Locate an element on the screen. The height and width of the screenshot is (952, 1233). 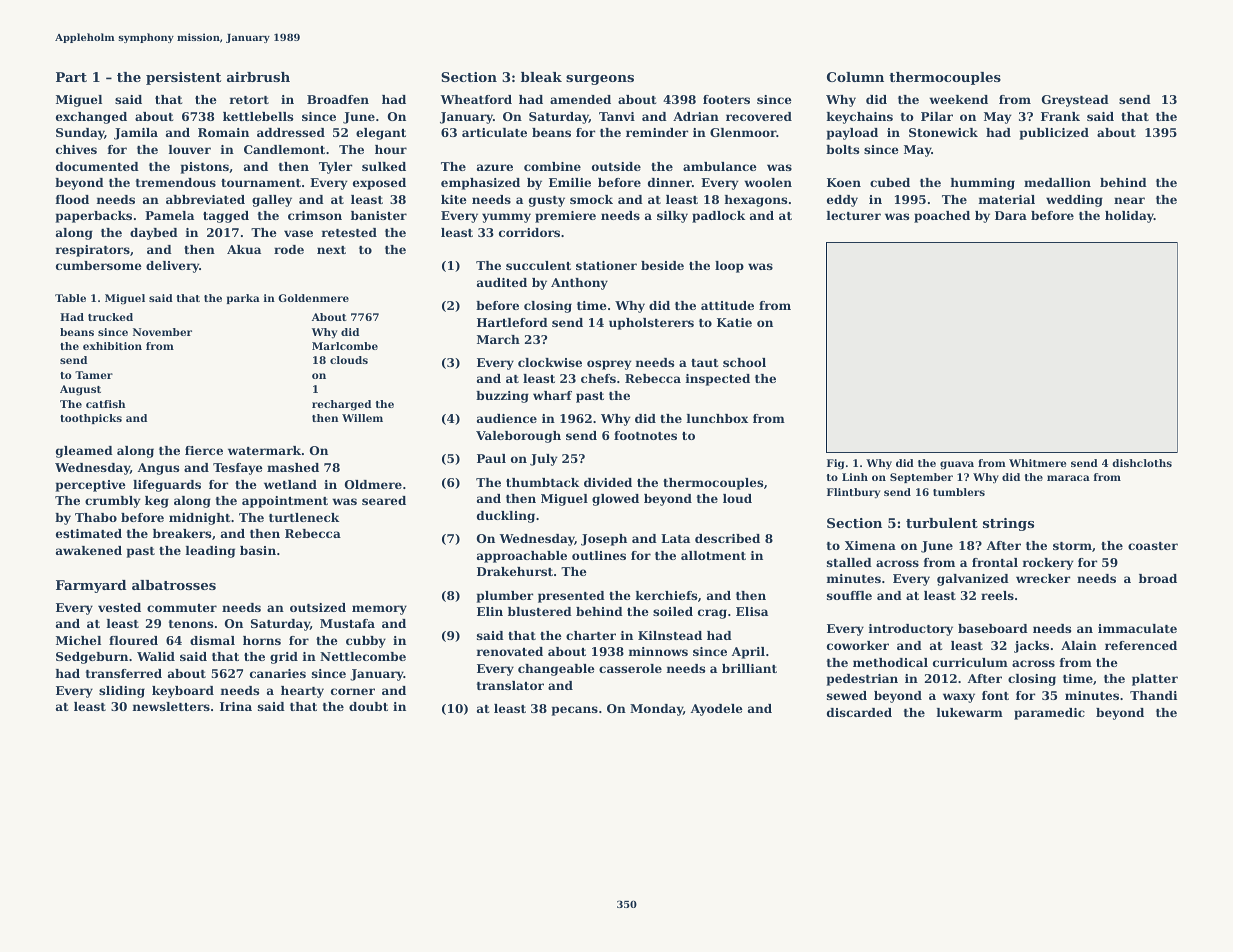
Irina is located at coordinates (236, 706).
